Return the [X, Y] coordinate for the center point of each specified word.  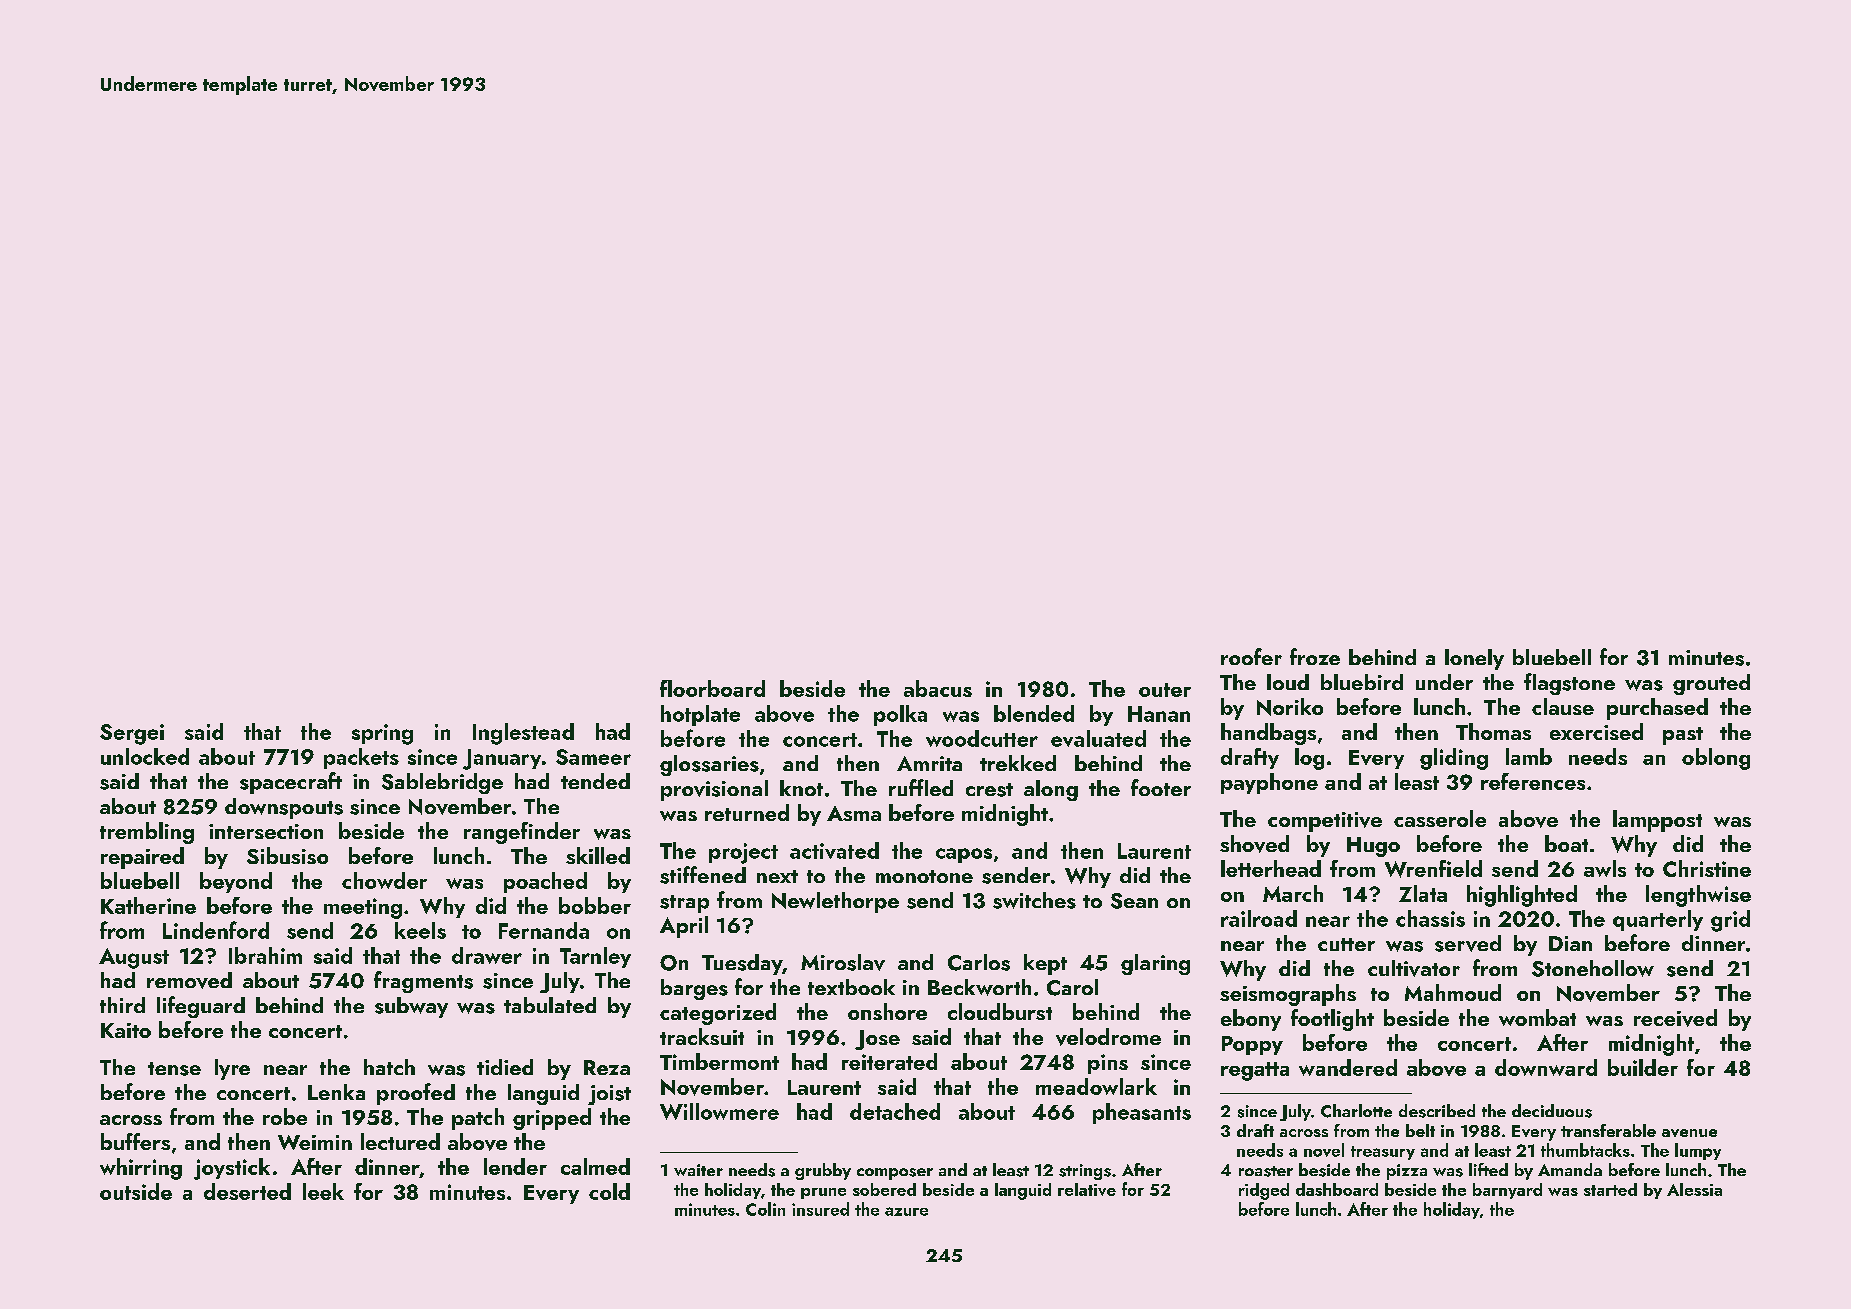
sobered [884, 1189]
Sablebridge [442, 783]
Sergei [132, 734]
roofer [1251, 656]
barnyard [1507, 1191]
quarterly [1658, 920]
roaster [1266, 1171]
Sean [1134, 901]
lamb [1529, 756]
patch [478, 1119]
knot [801, 788]
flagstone [1569, 684]
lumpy [1698, 1151]
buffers [135, 1141]
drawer [487, 955]
